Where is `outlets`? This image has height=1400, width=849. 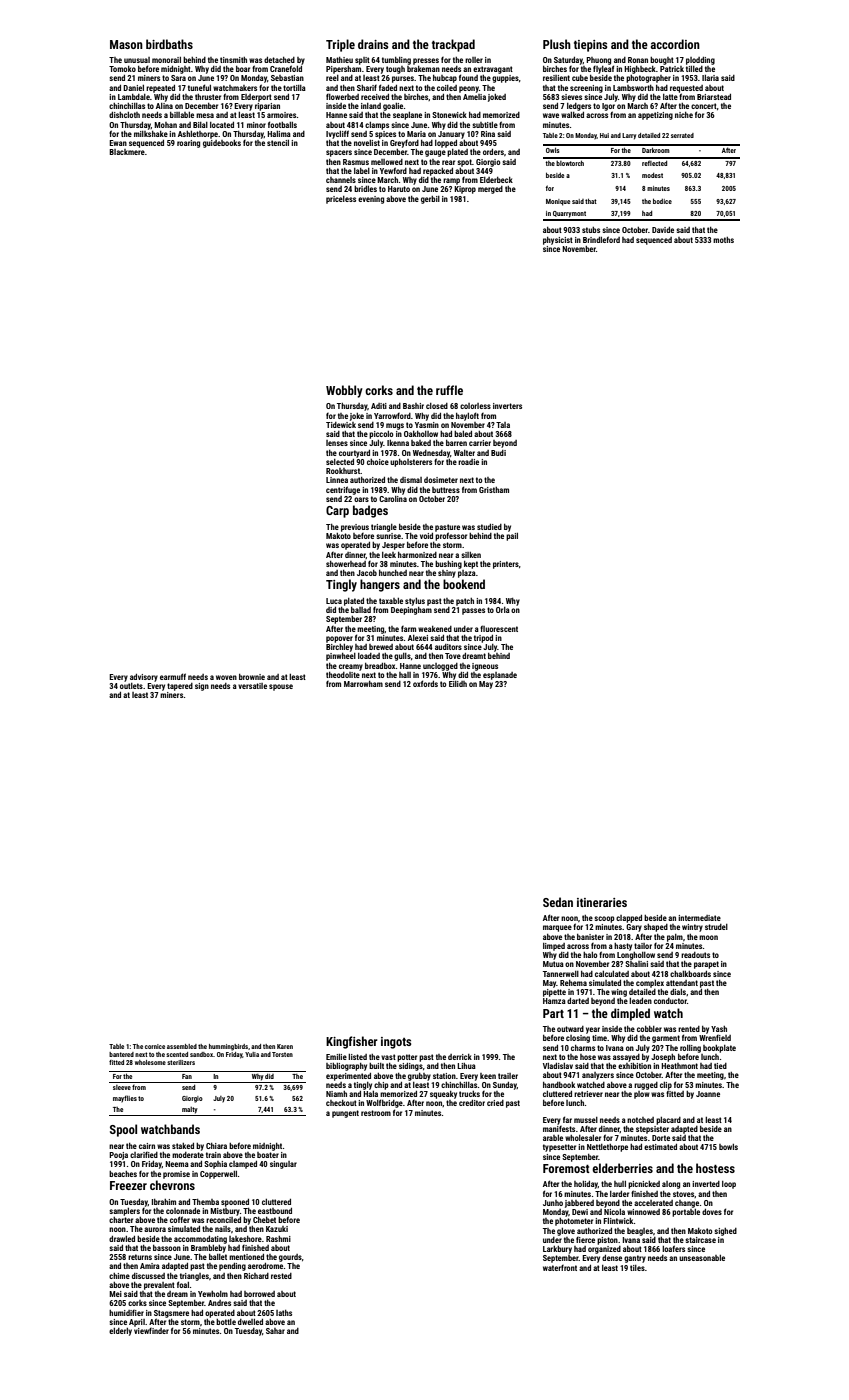 outlets is located at coordinates (131, 686).
